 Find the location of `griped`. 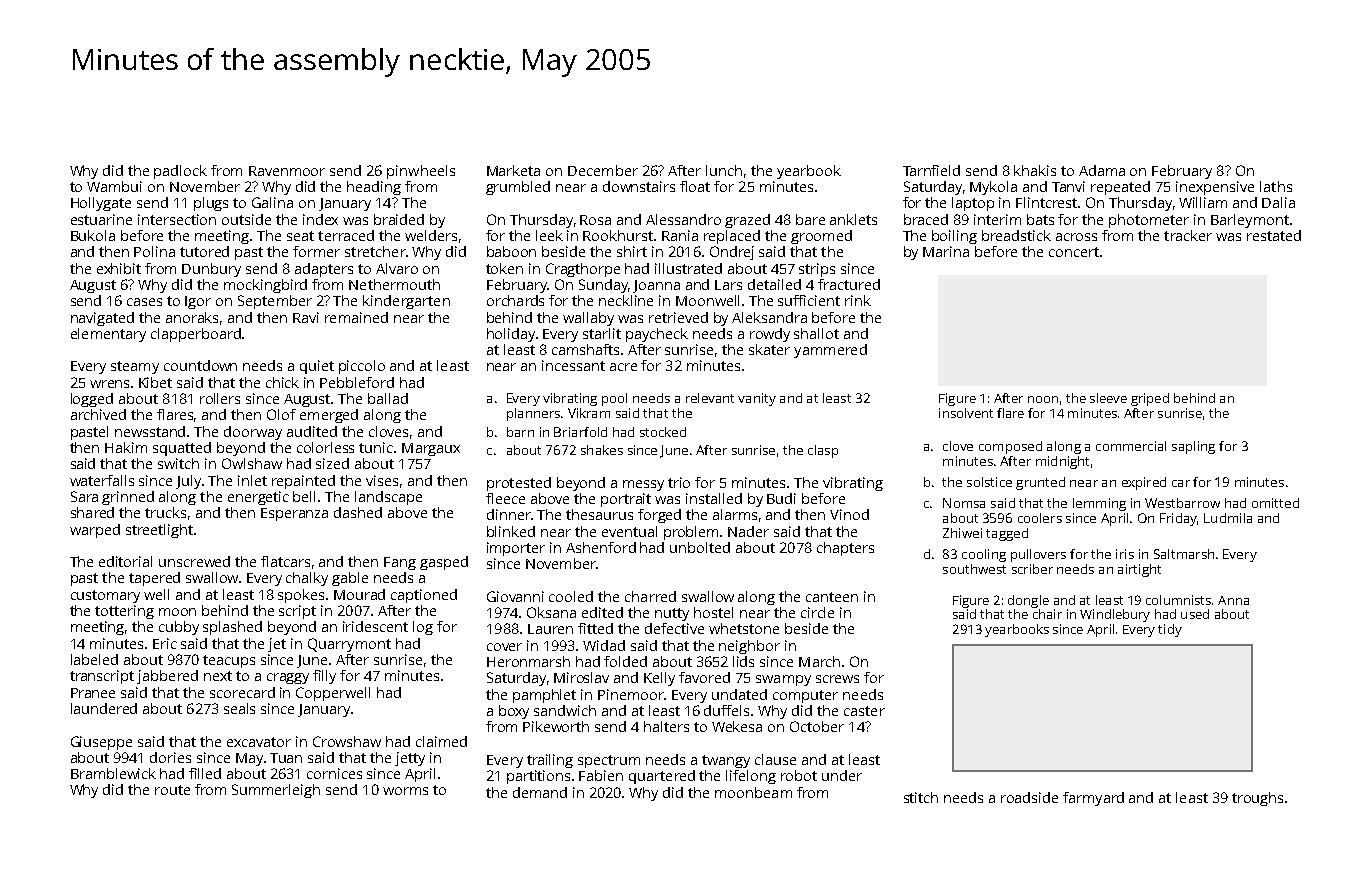

griped is located at coordinates (1150, 399).
